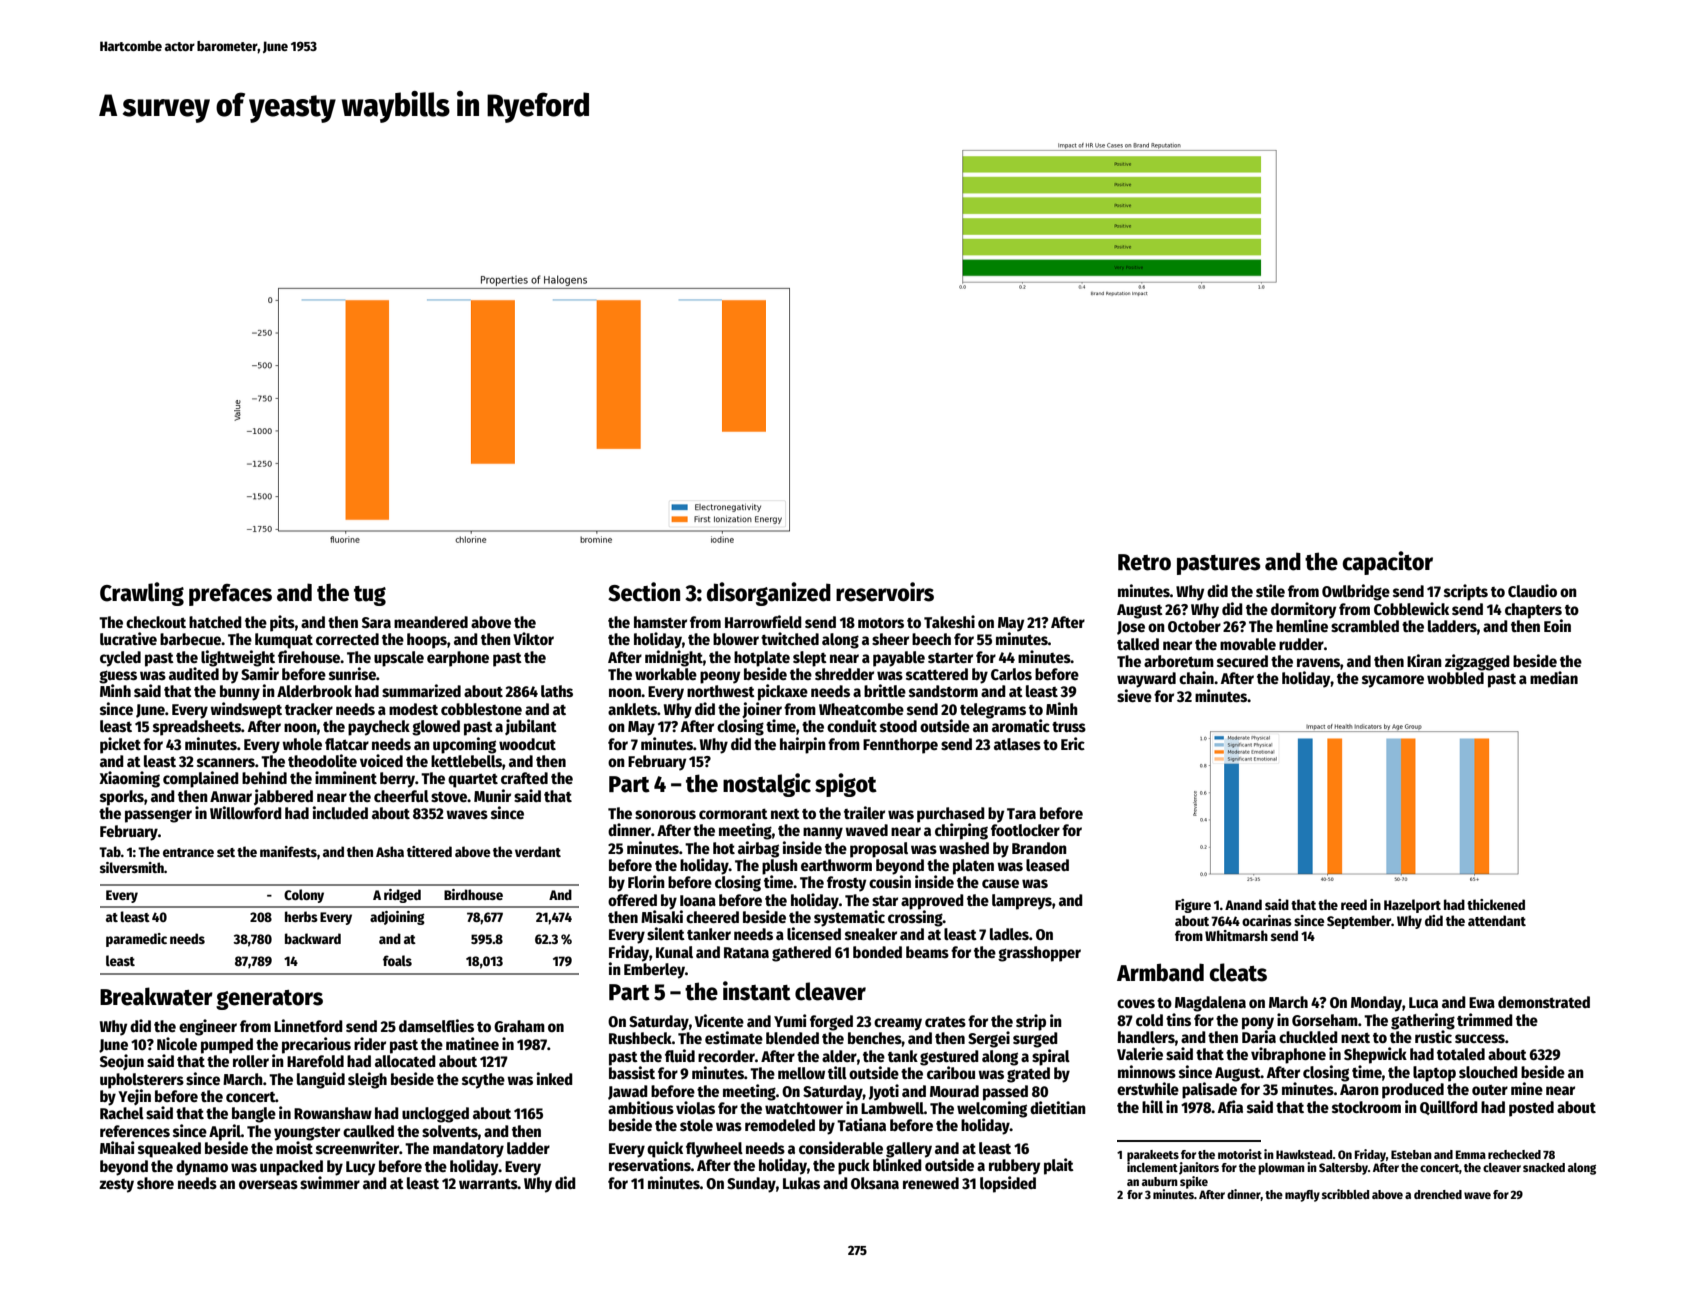 The image size is (1696, 1311). I want to click on Crawling, so click(142, 594).
